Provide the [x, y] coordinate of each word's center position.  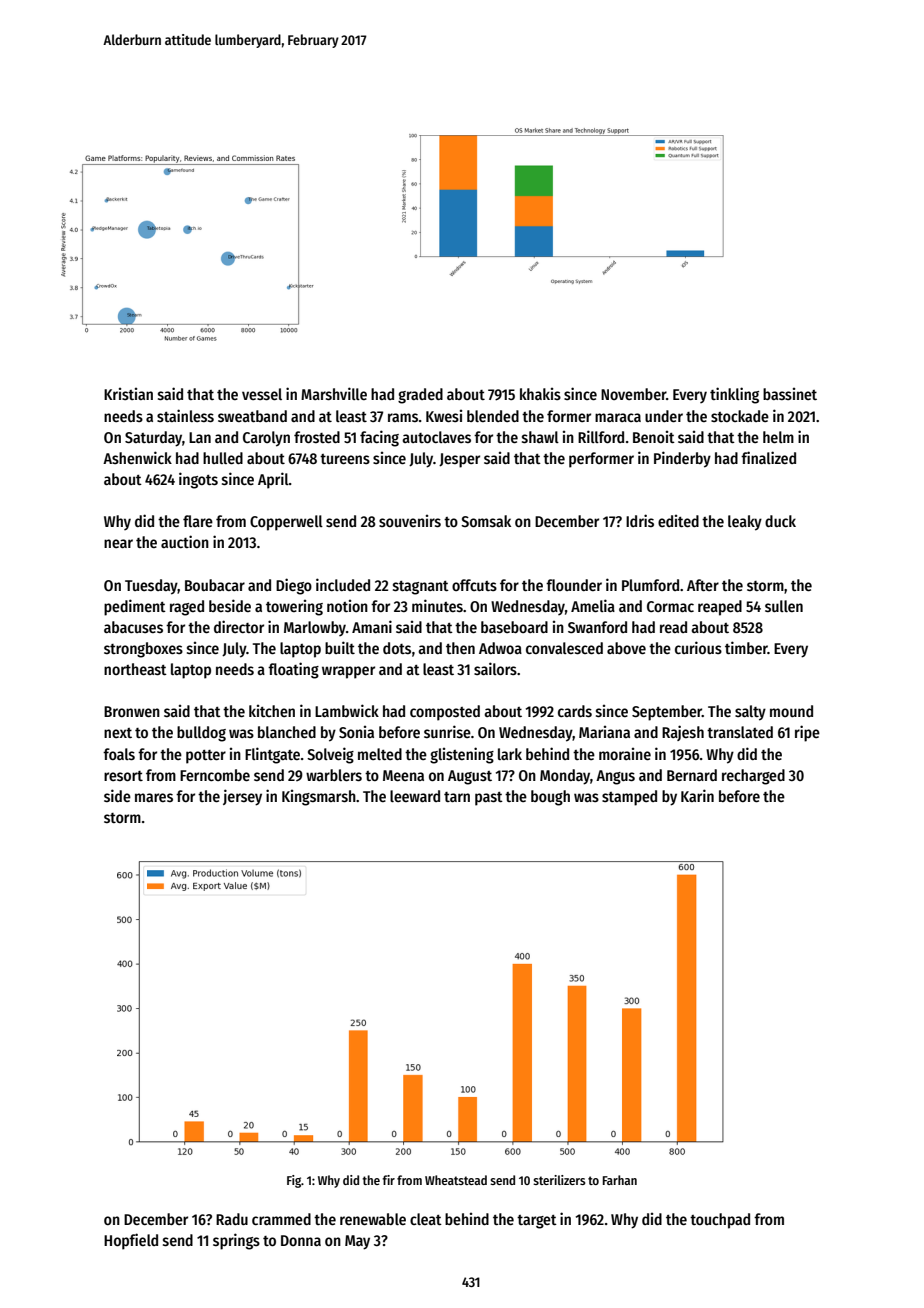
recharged [753, 777]
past [489, 799]
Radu [232, 1219]
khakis [540, 394]
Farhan [620, 1180]
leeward [415, 796]
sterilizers [559, 1180]
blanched [287, 732]
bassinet [790, 394]
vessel [262, 394]
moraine [625, 754]
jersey [242, 797]
